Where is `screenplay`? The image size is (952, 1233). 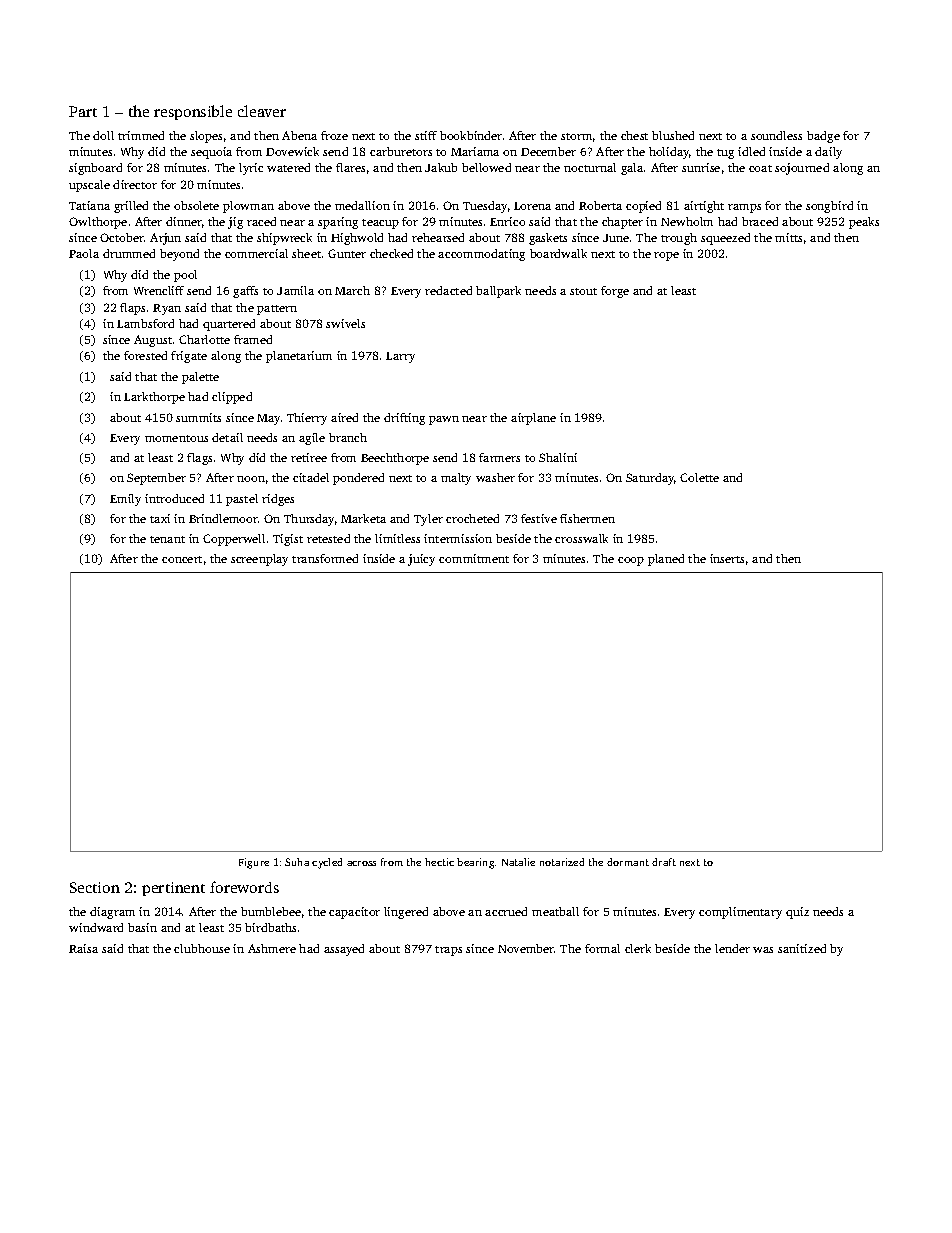
screenplay is located at coordinates (259, 560).
